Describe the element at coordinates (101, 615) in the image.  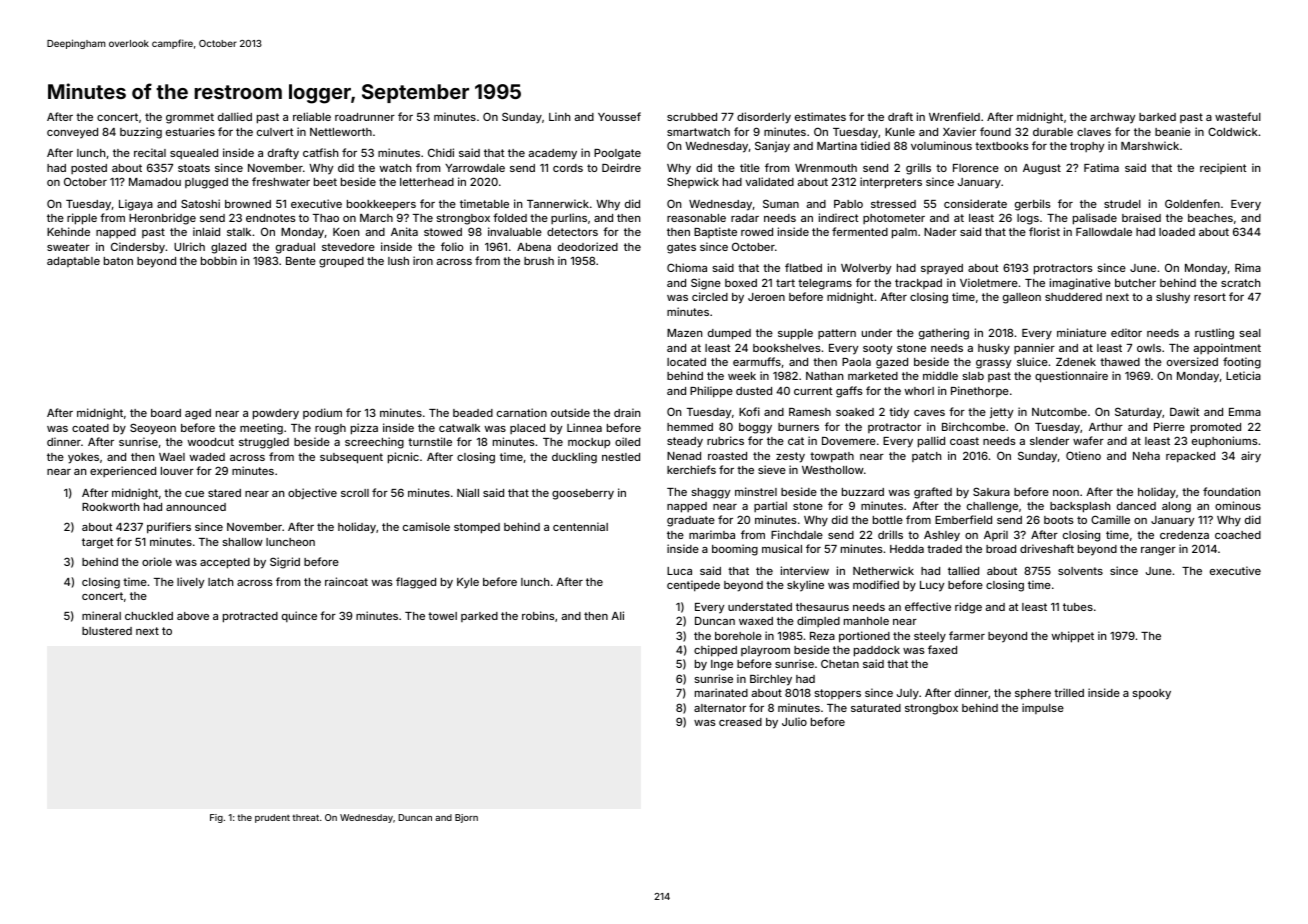
I see `mineral` at that location.
